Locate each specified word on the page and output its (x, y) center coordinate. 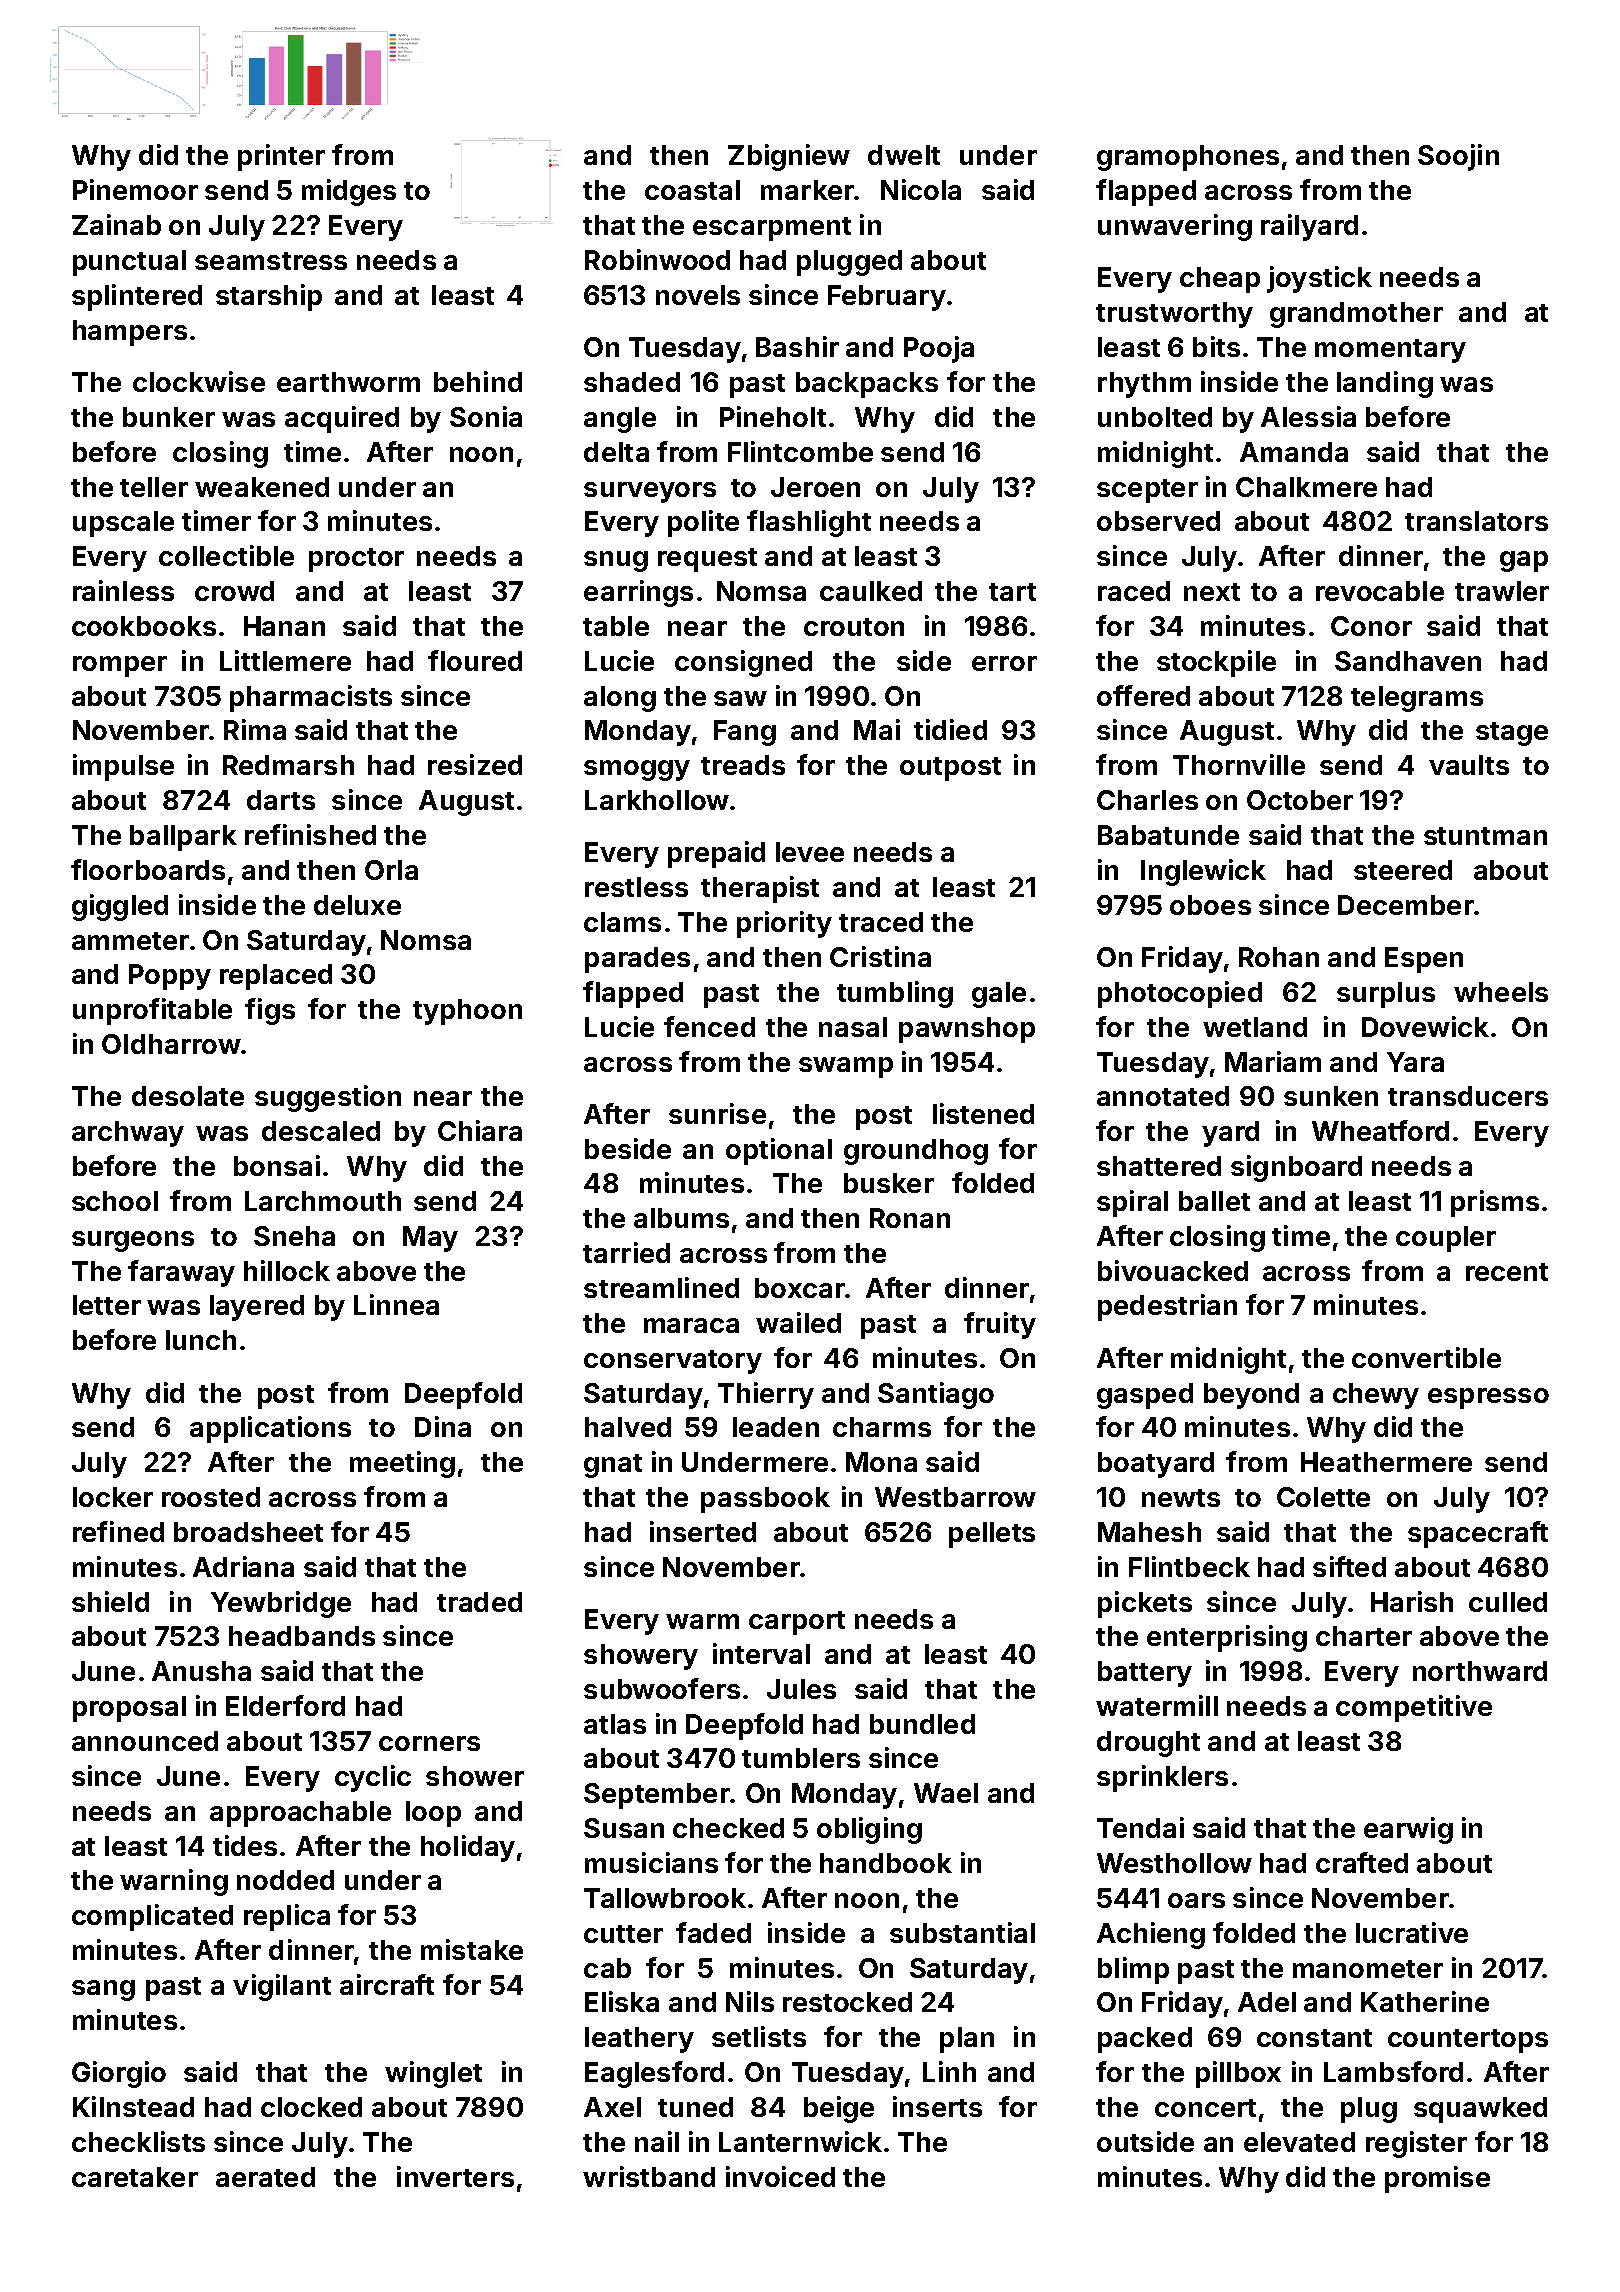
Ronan (910, 1218)
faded (713, 1932)
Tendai (1140, 1827)
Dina (443, 1426)
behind (478, 381)
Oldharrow (171, 1044)
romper (120, 666)
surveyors (650, 492)
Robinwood (657, 259)
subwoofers (662, 1688)
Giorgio (119, 2074)
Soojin (1458, 157)
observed (1158, 521)
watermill (1157, 1705)
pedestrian (1167, 1307)
